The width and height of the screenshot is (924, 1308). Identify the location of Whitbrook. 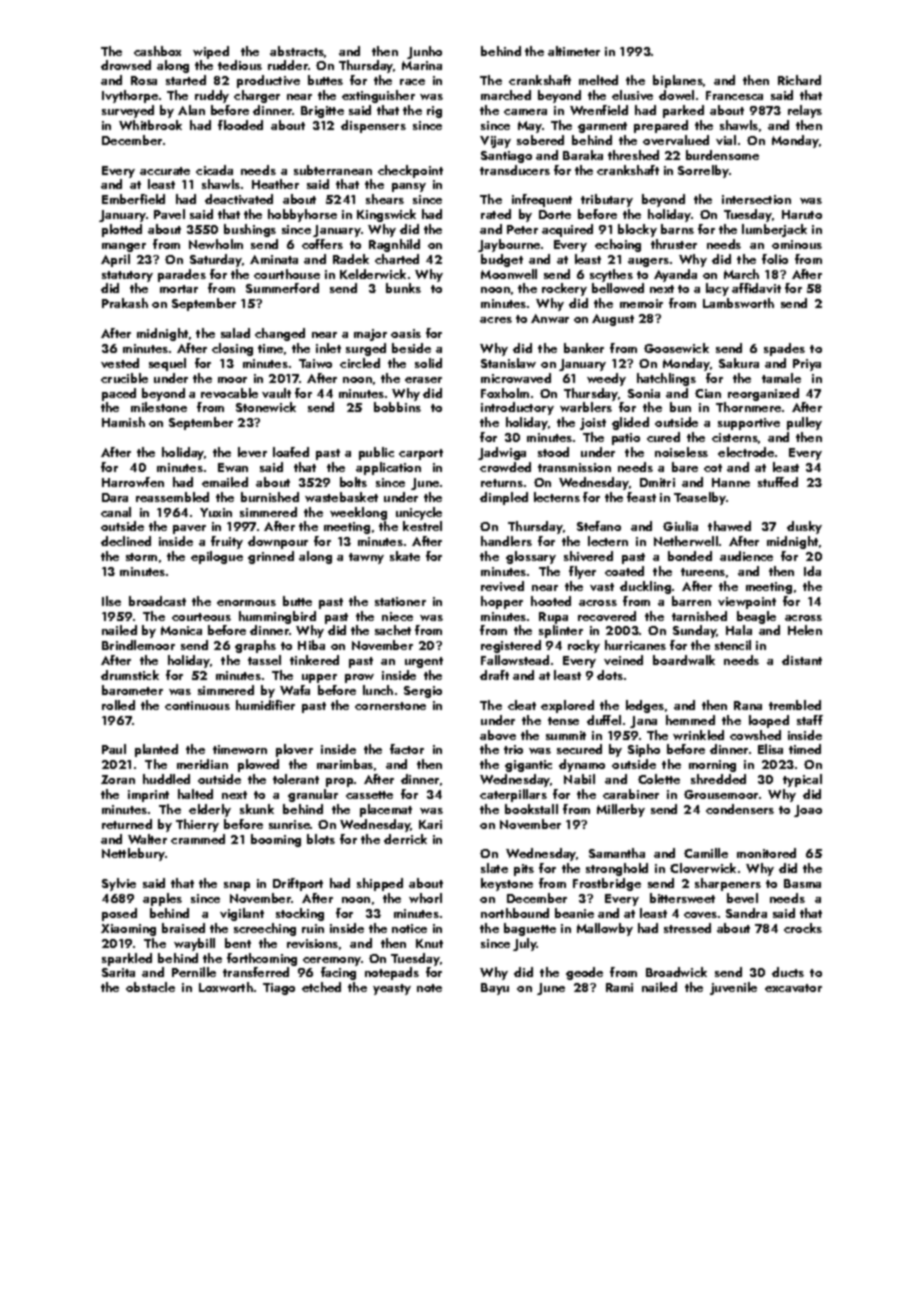
(150, 125).
